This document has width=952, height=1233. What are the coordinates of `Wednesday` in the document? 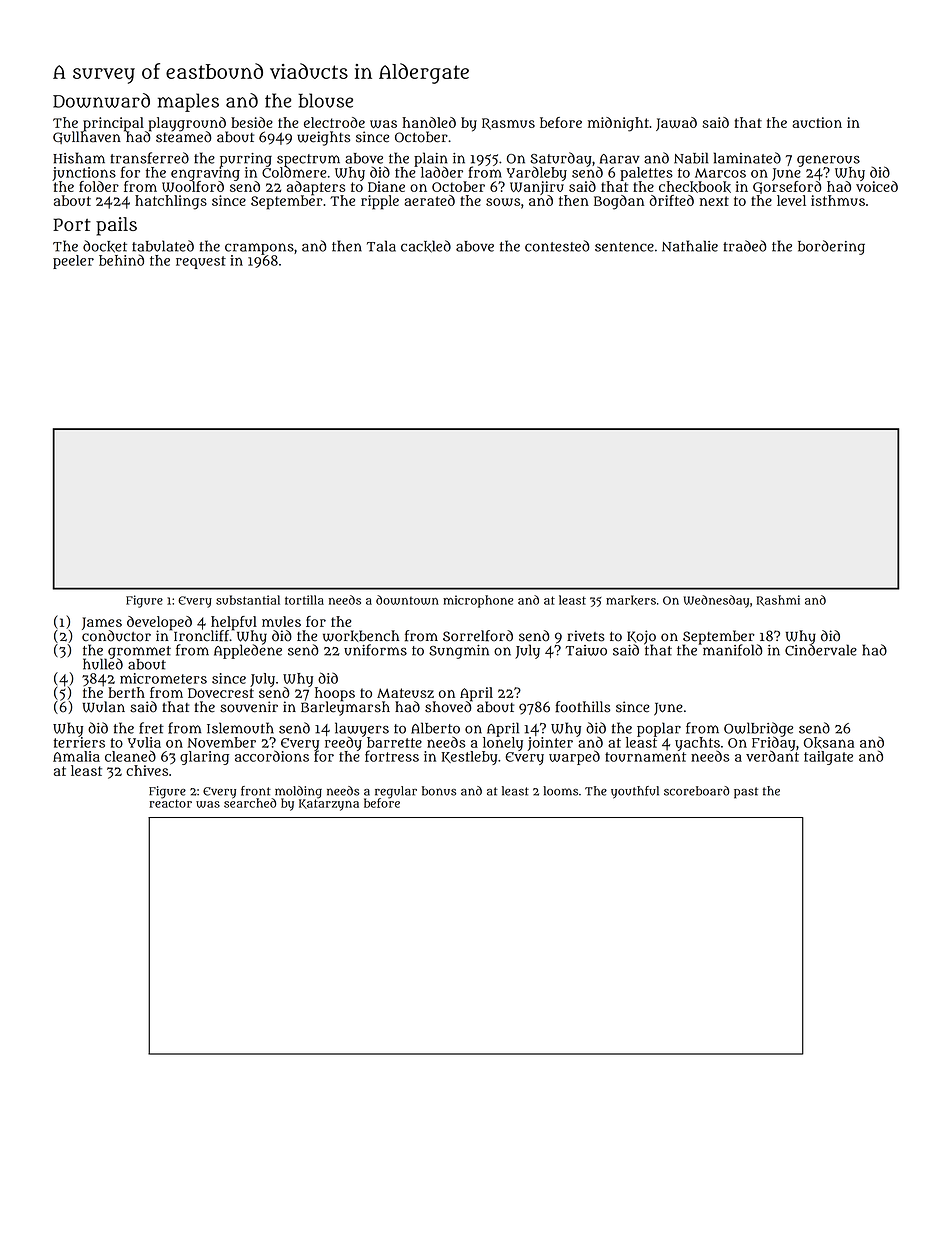 It's located at (716, 601).
